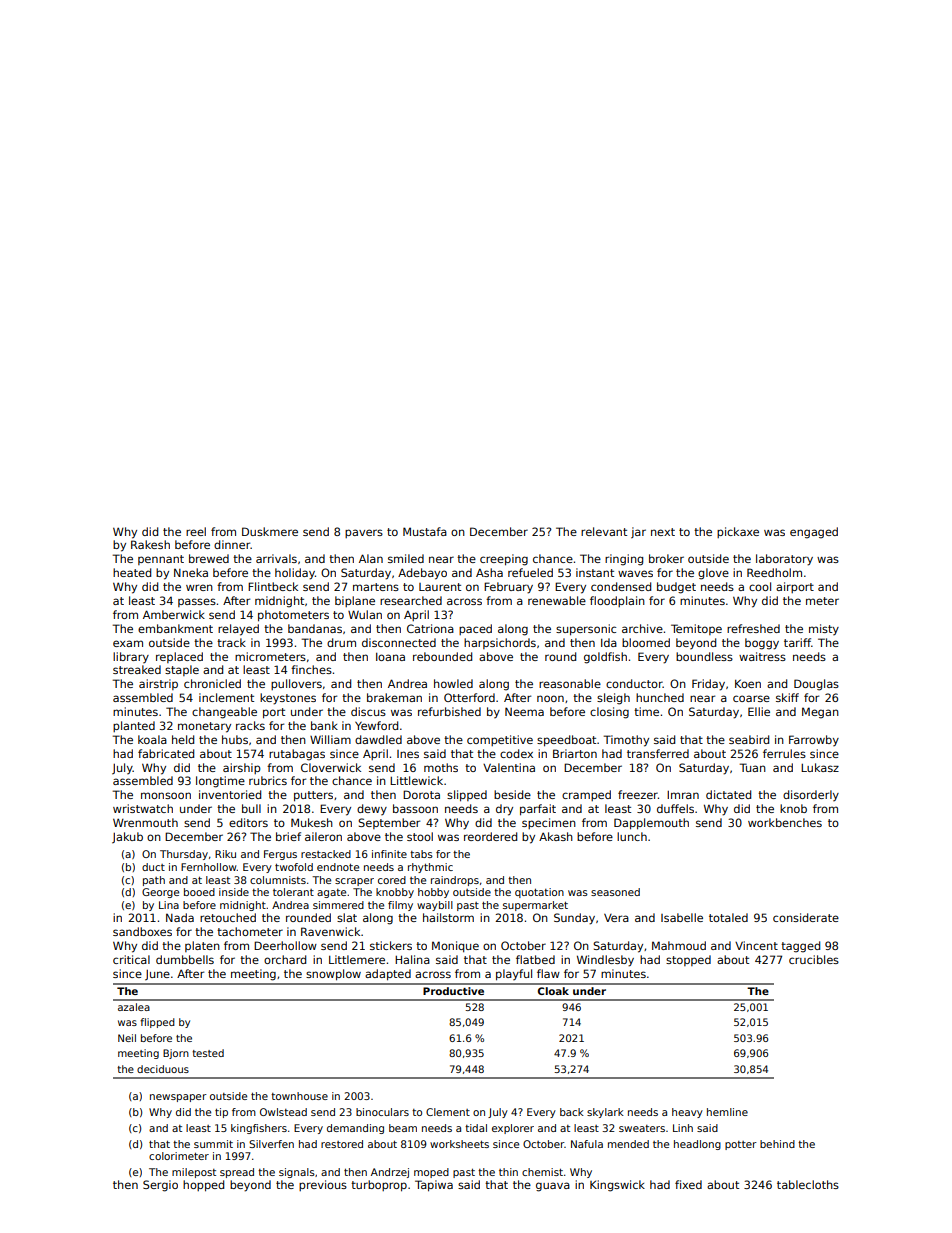  Describe the element at coordinates (406, 558) in the document. I see `smiled` at that location.
